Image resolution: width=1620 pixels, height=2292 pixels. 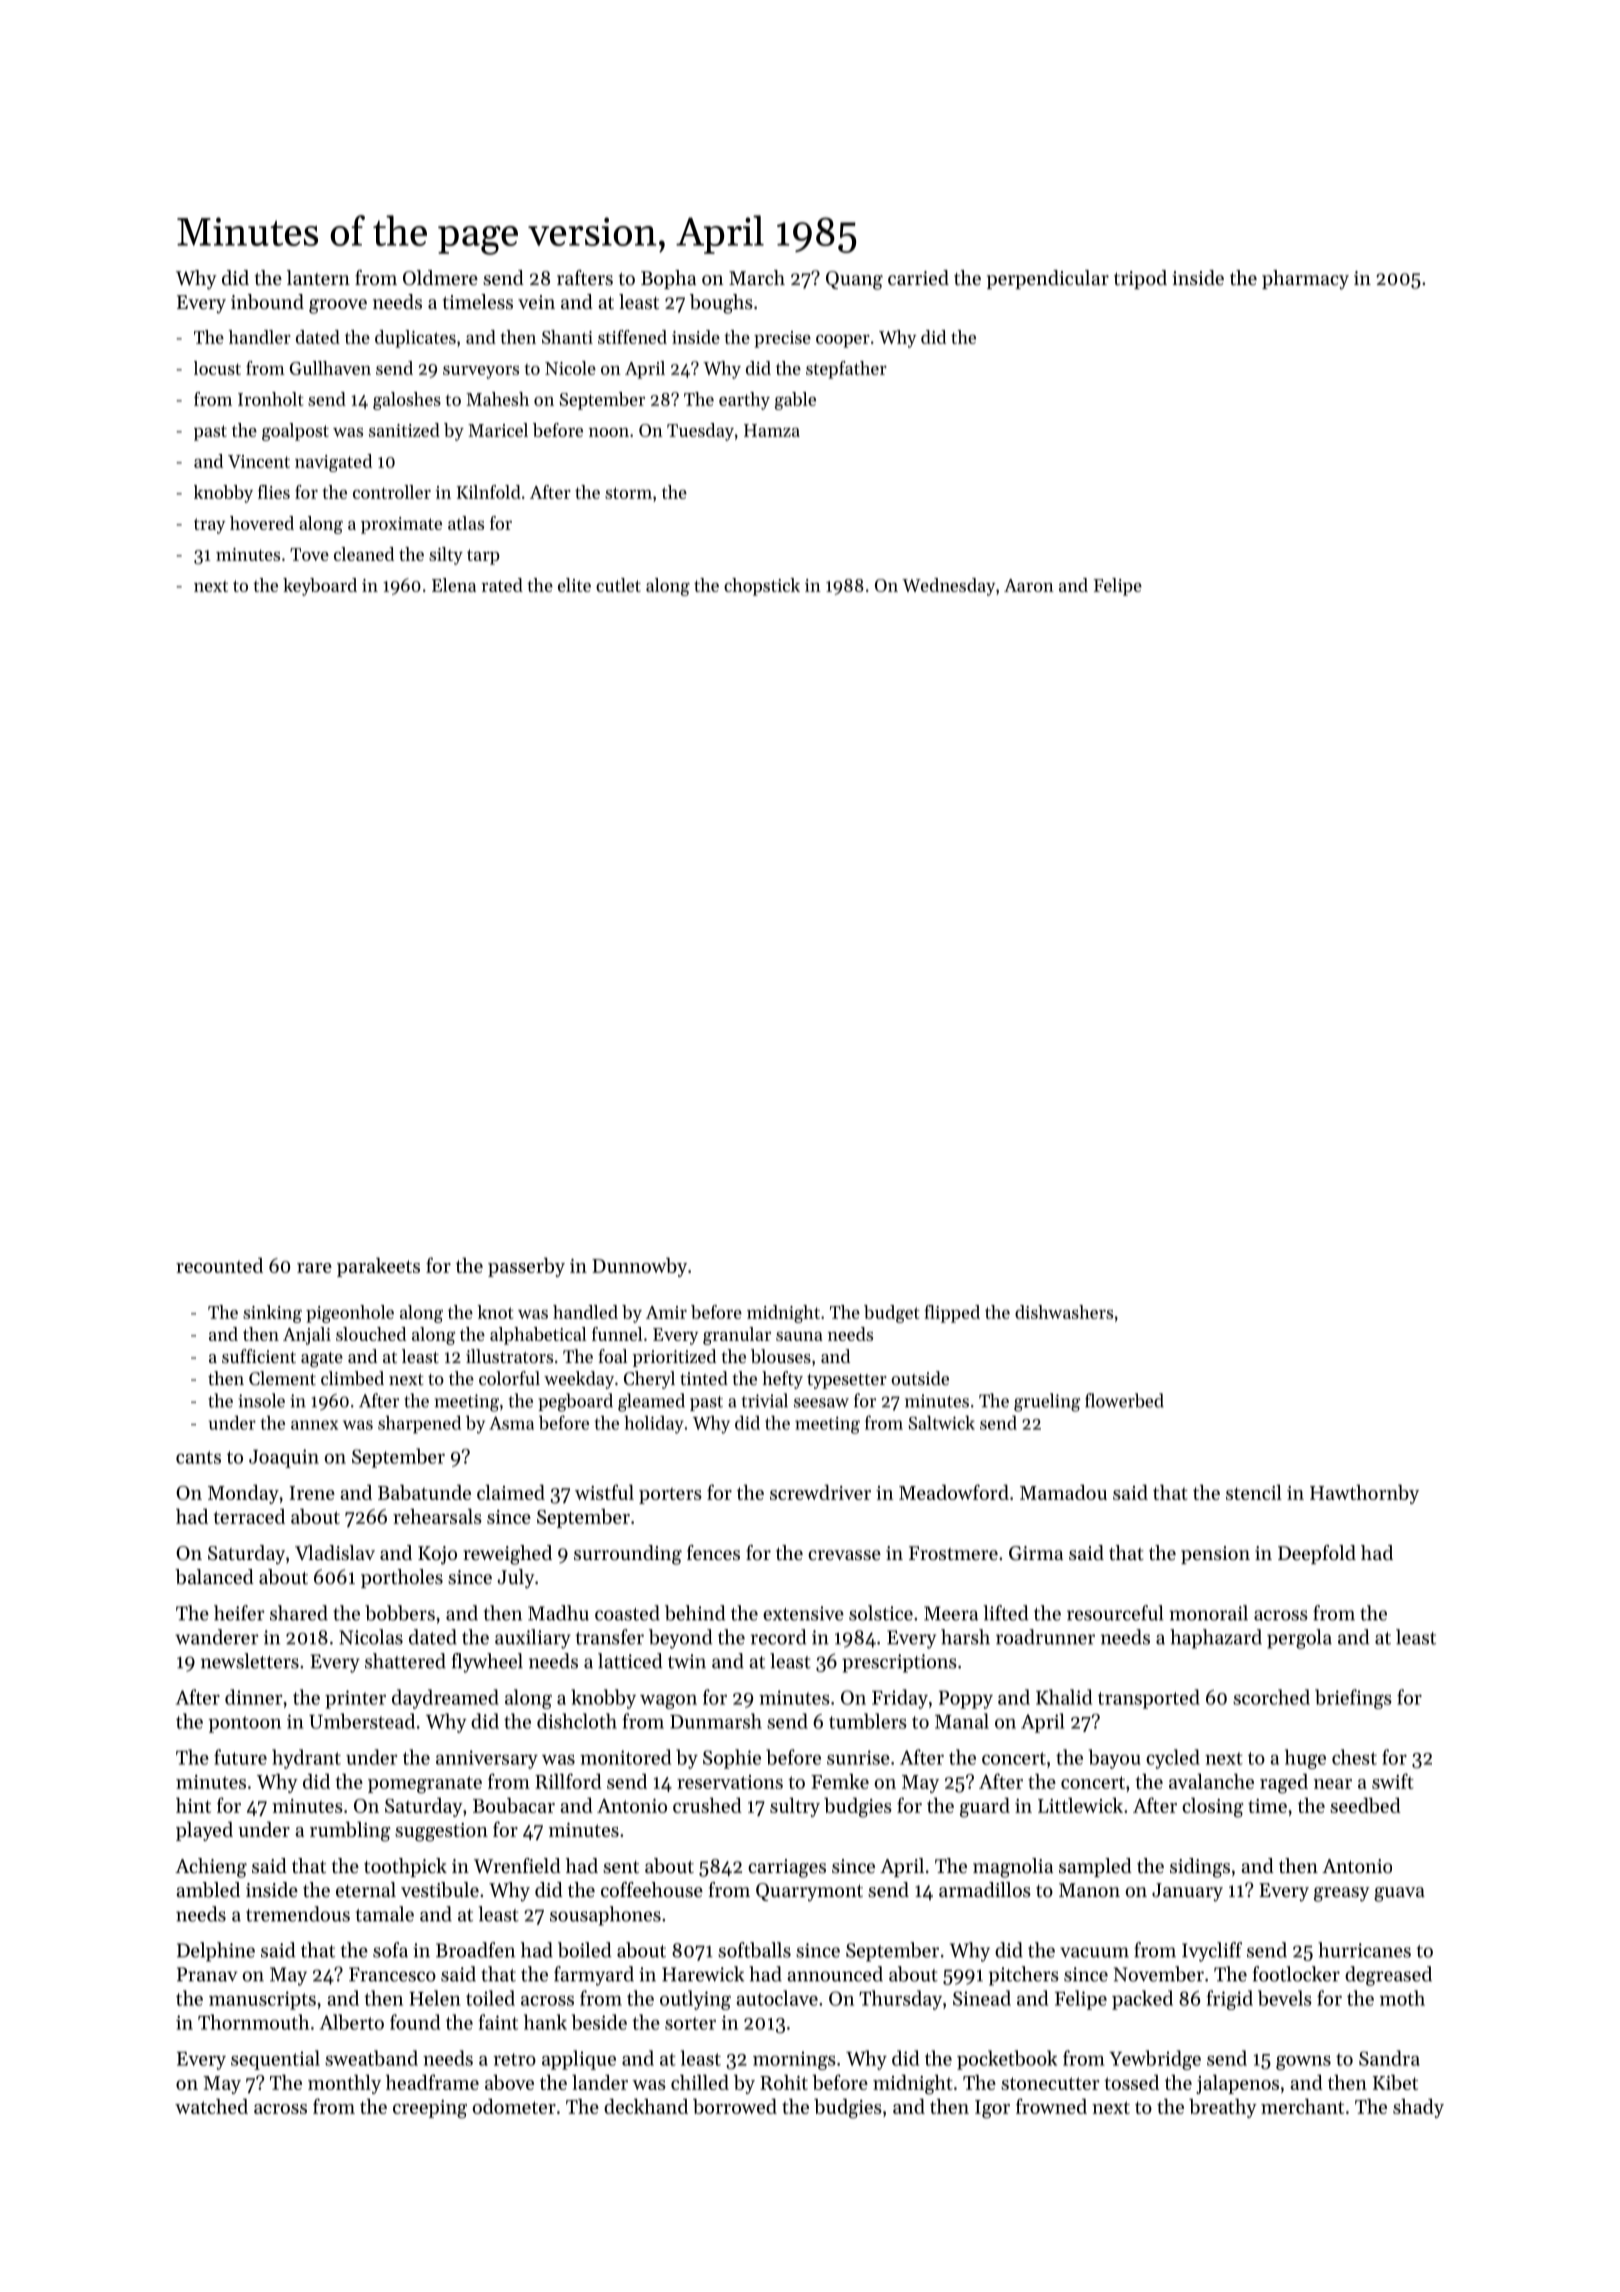 What do you see at coordinates (949, 587) in the image?
I see `Wednesday` at bounding box center [949, 587].
